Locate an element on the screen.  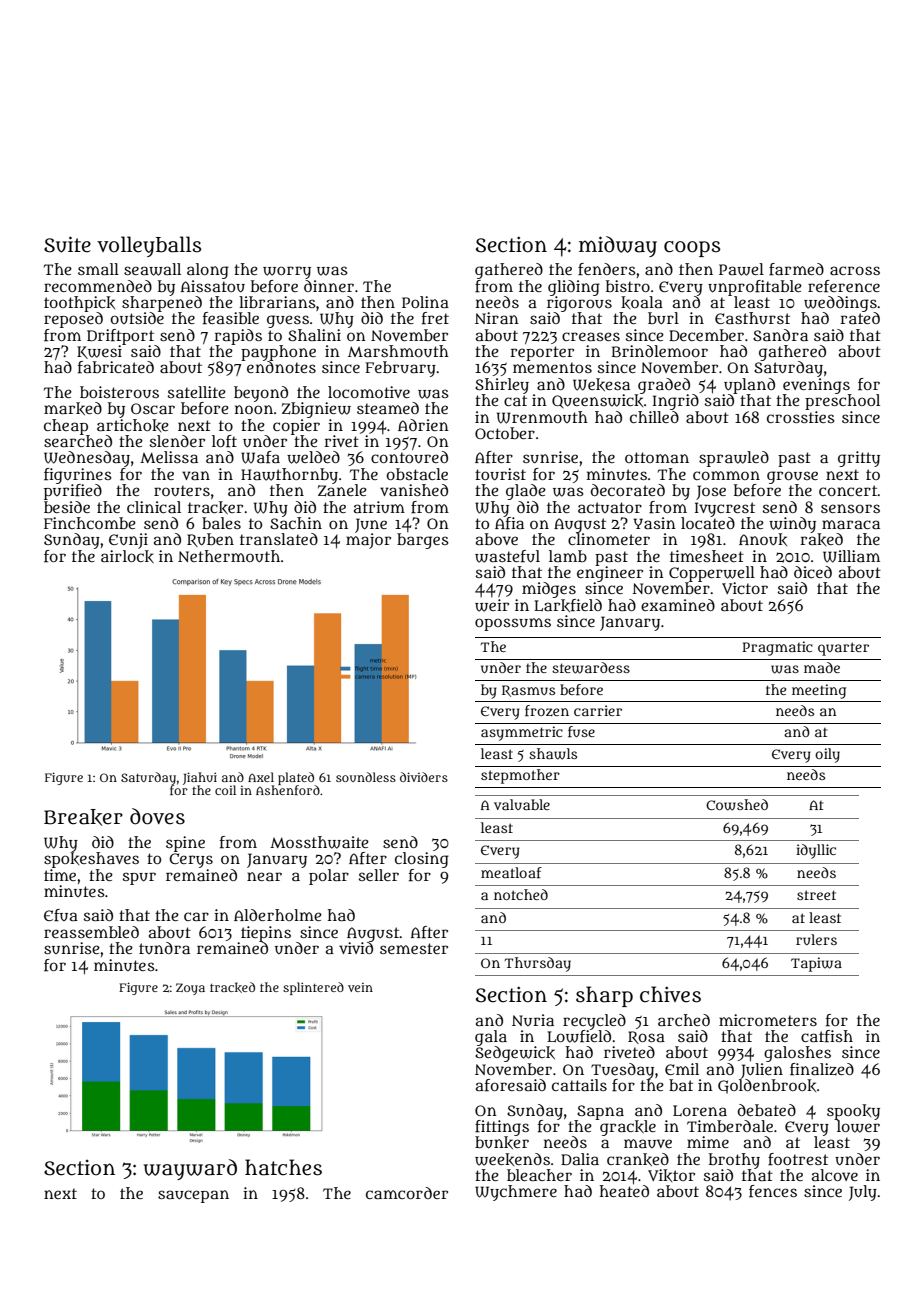
gliding is located at coordinates (574, 288).
